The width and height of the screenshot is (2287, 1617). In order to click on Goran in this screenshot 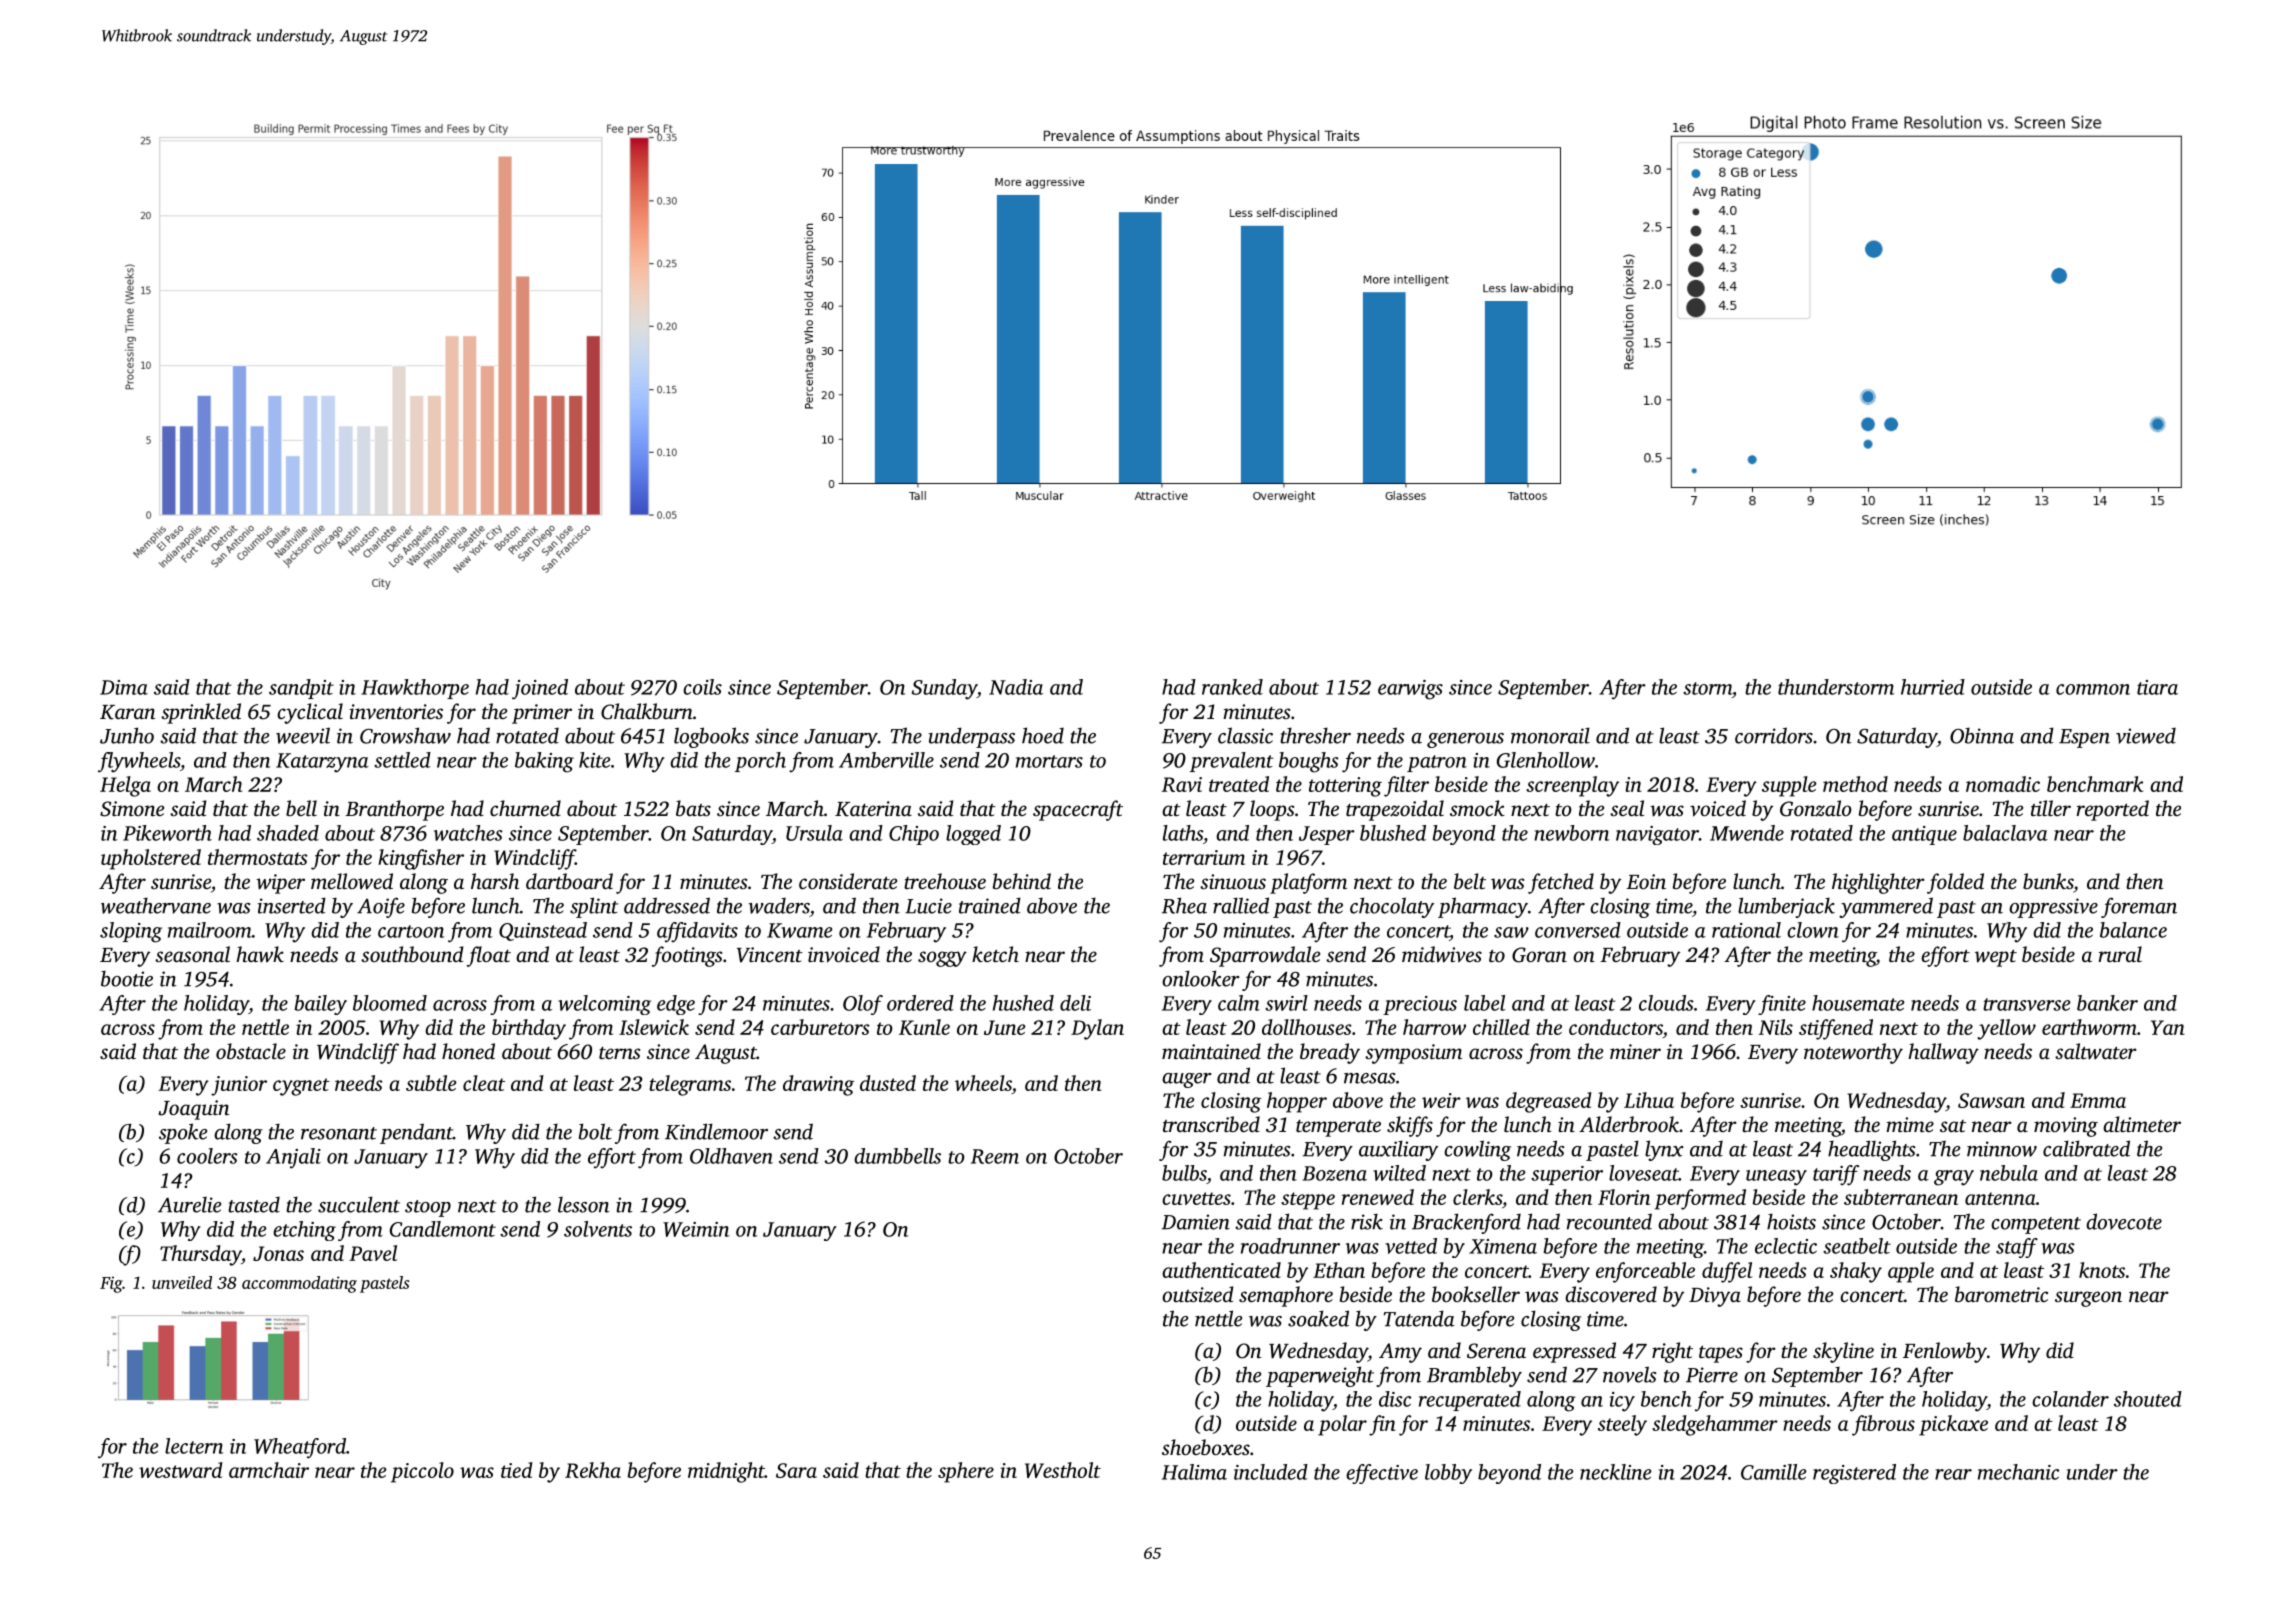, I will do `click(1539, 955)`.
